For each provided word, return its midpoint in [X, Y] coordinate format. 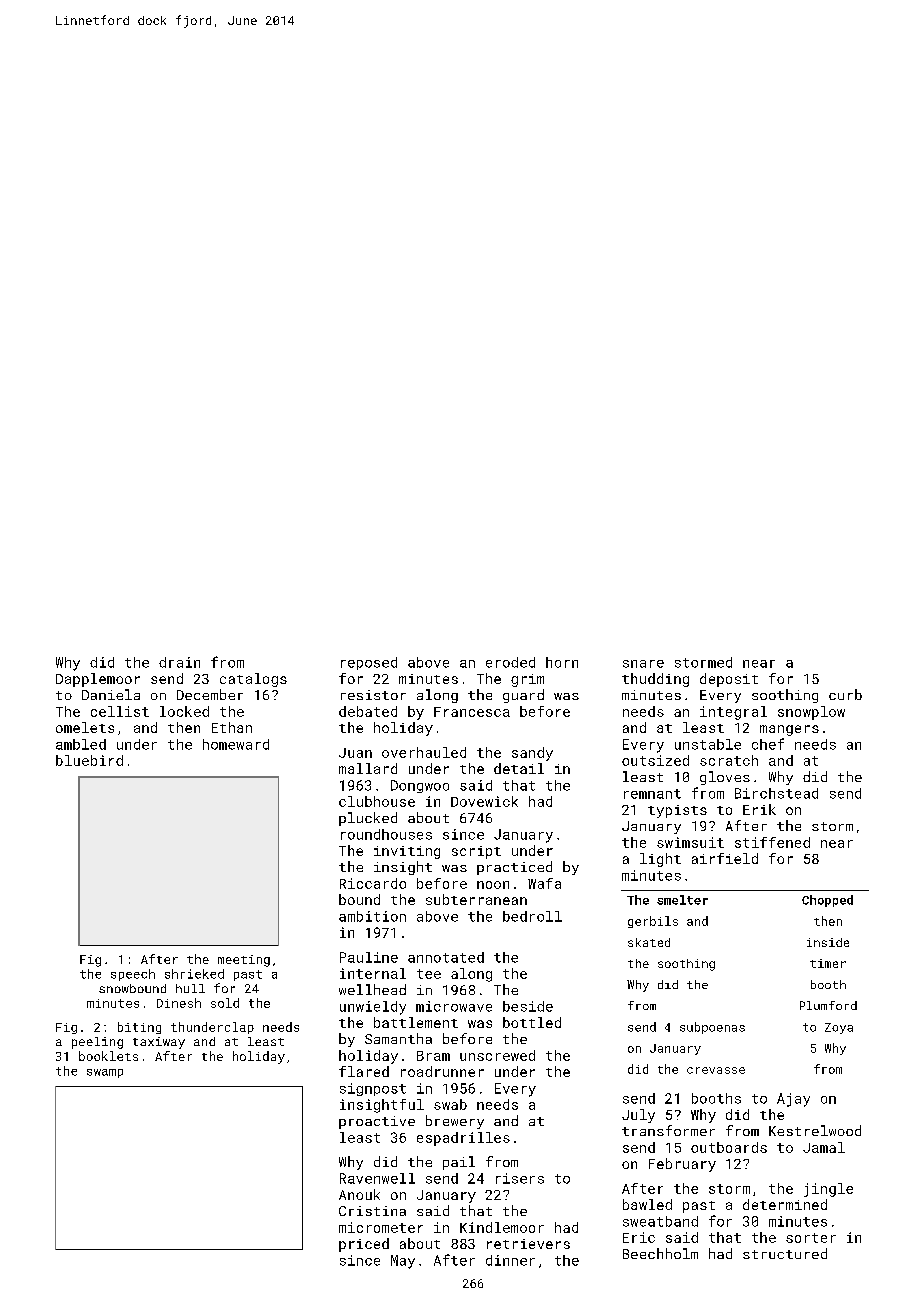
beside [528, 1006]
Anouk [359, 1194]
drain [179, 662]
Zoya [839, 1028]
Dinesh [179, 1003]
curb [845, 694]
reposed [369, 663]
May [403, 1262]
